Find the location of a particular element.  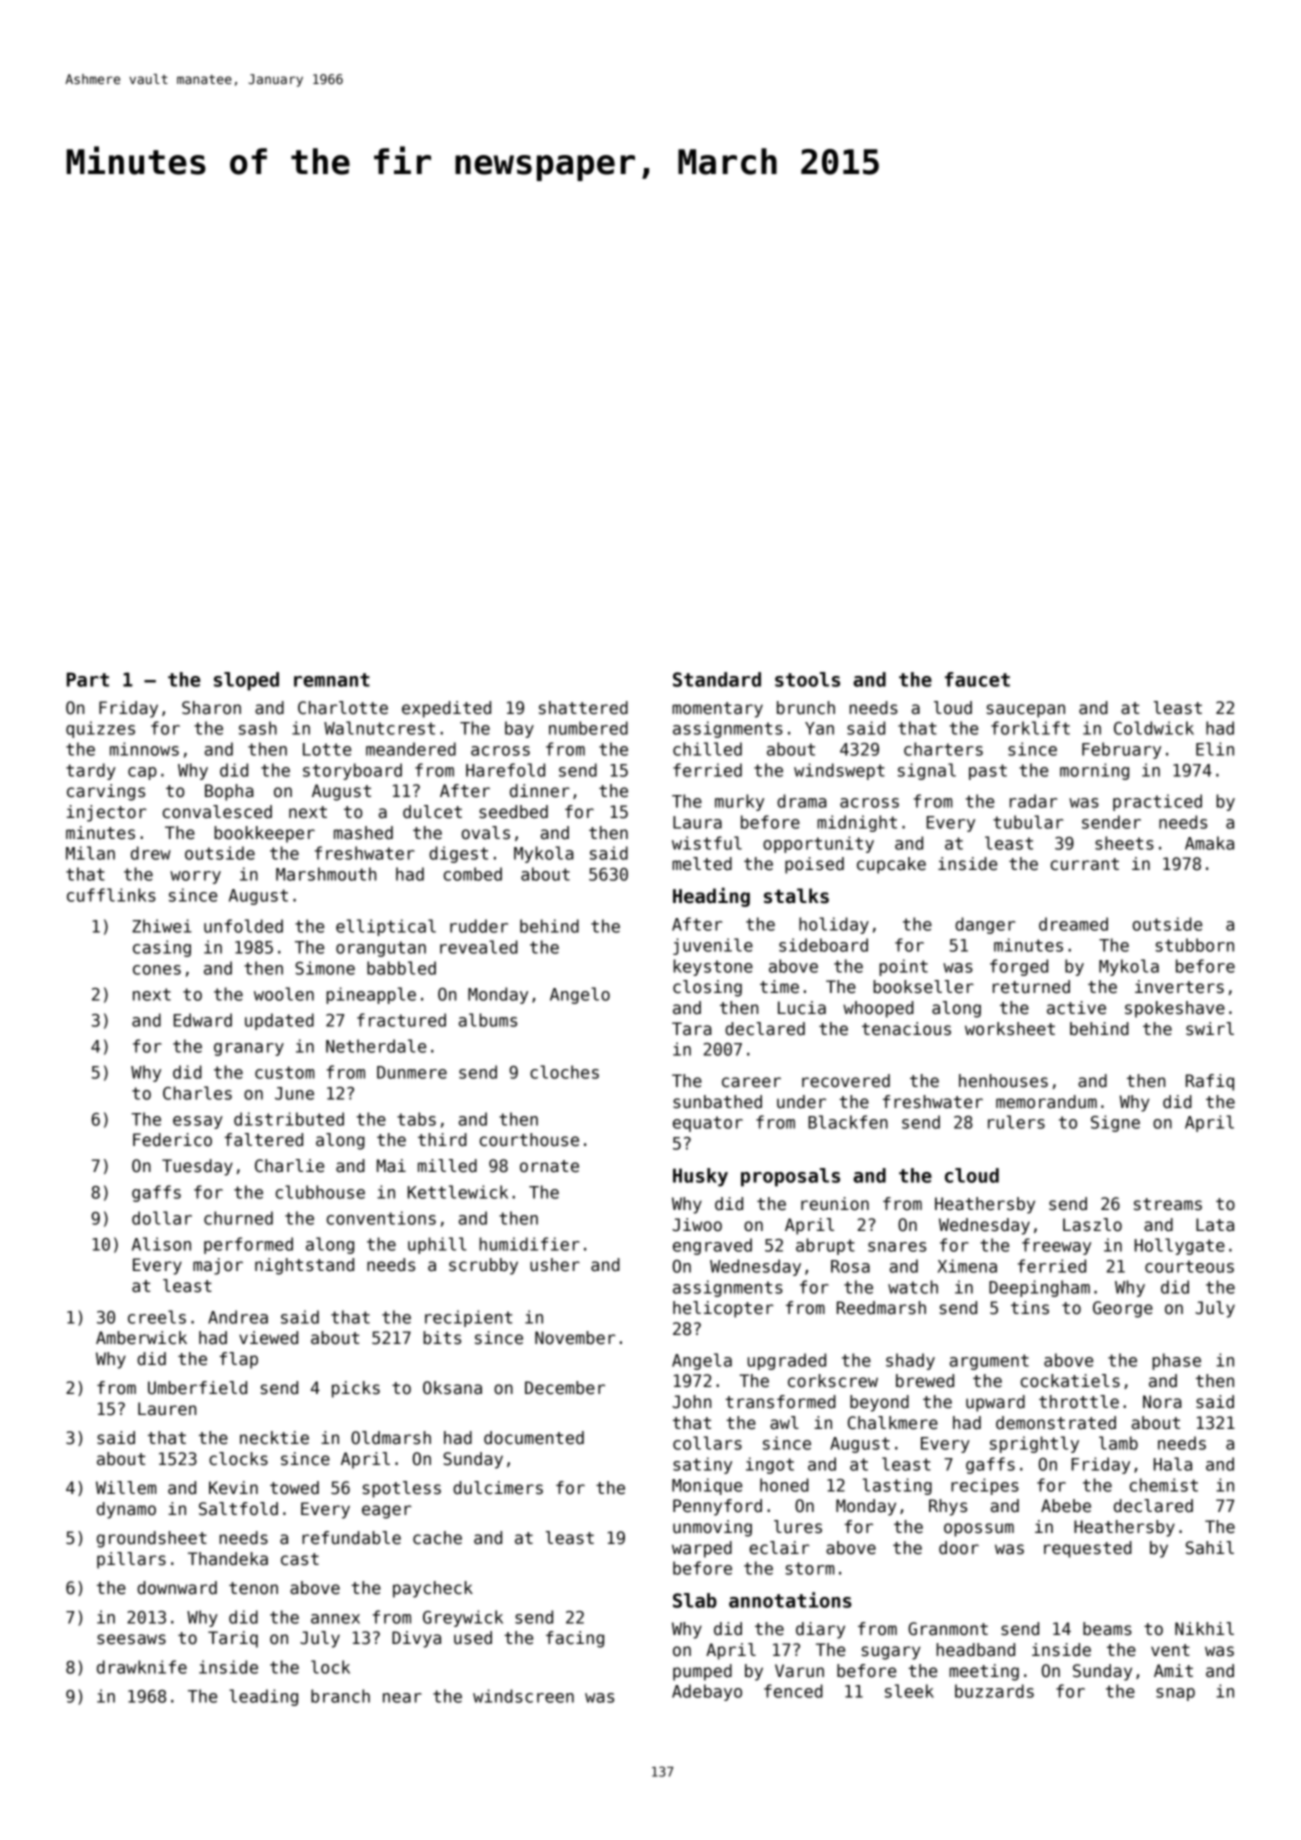

swirl is located at coordinates (1210, 1029).
